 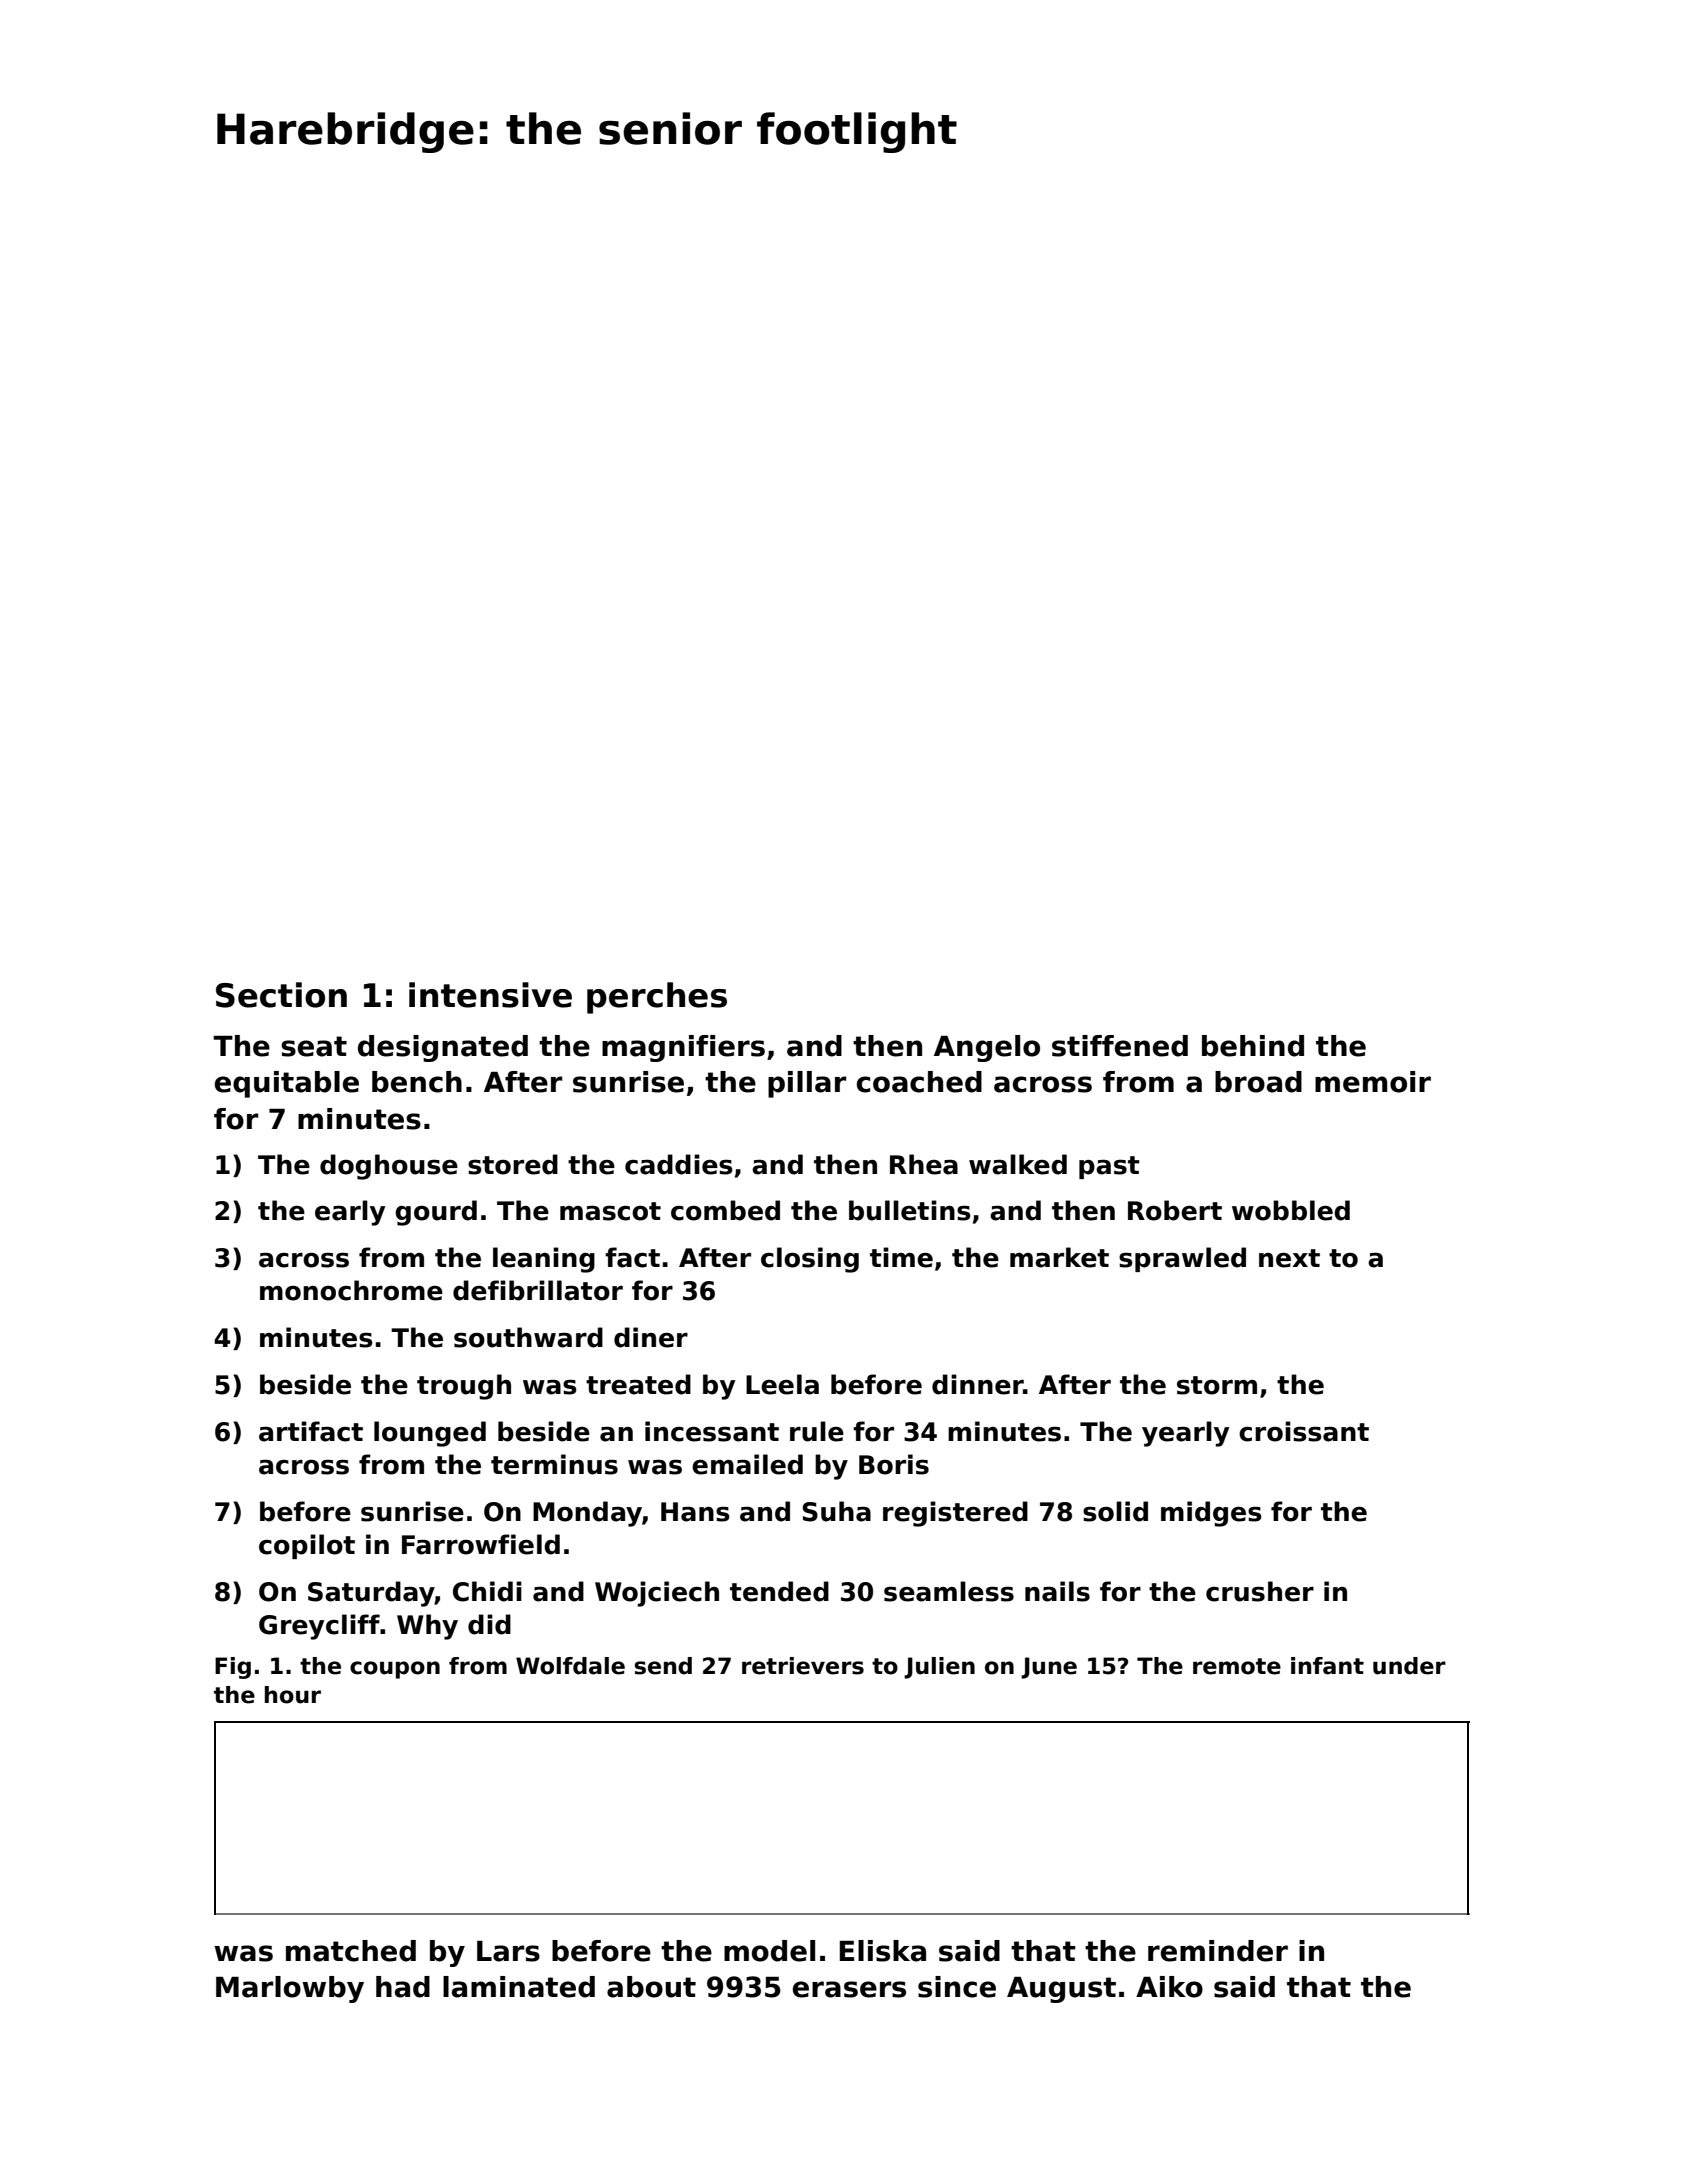 I want to click on registered, so click(x=955, y=1514).
